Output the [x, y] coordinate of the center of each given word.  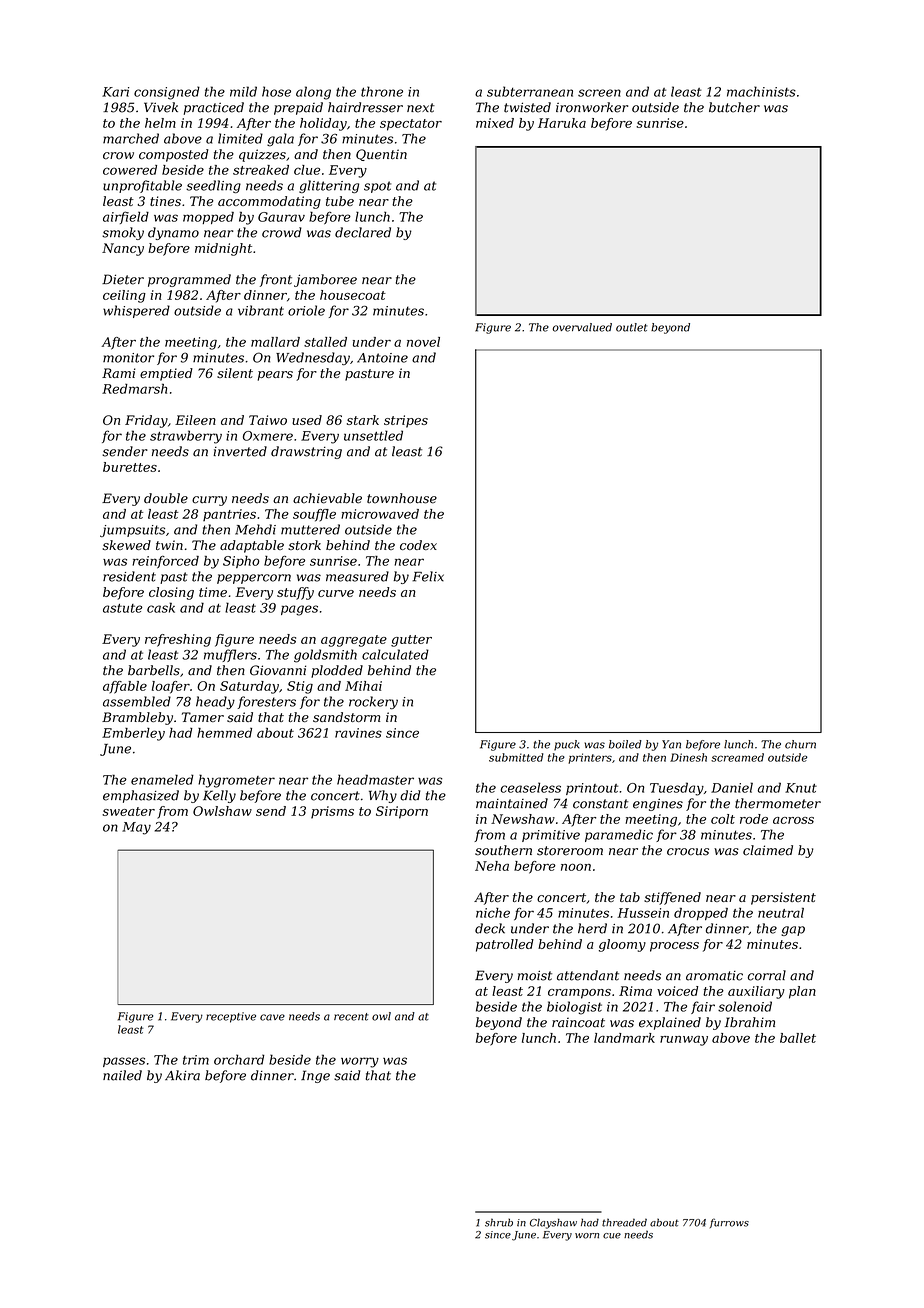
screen [599, 93]
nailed [122, 1075]
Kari [115, 92]
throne [382, 91]
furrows [729, 1223]
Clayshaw [553, 1223]
